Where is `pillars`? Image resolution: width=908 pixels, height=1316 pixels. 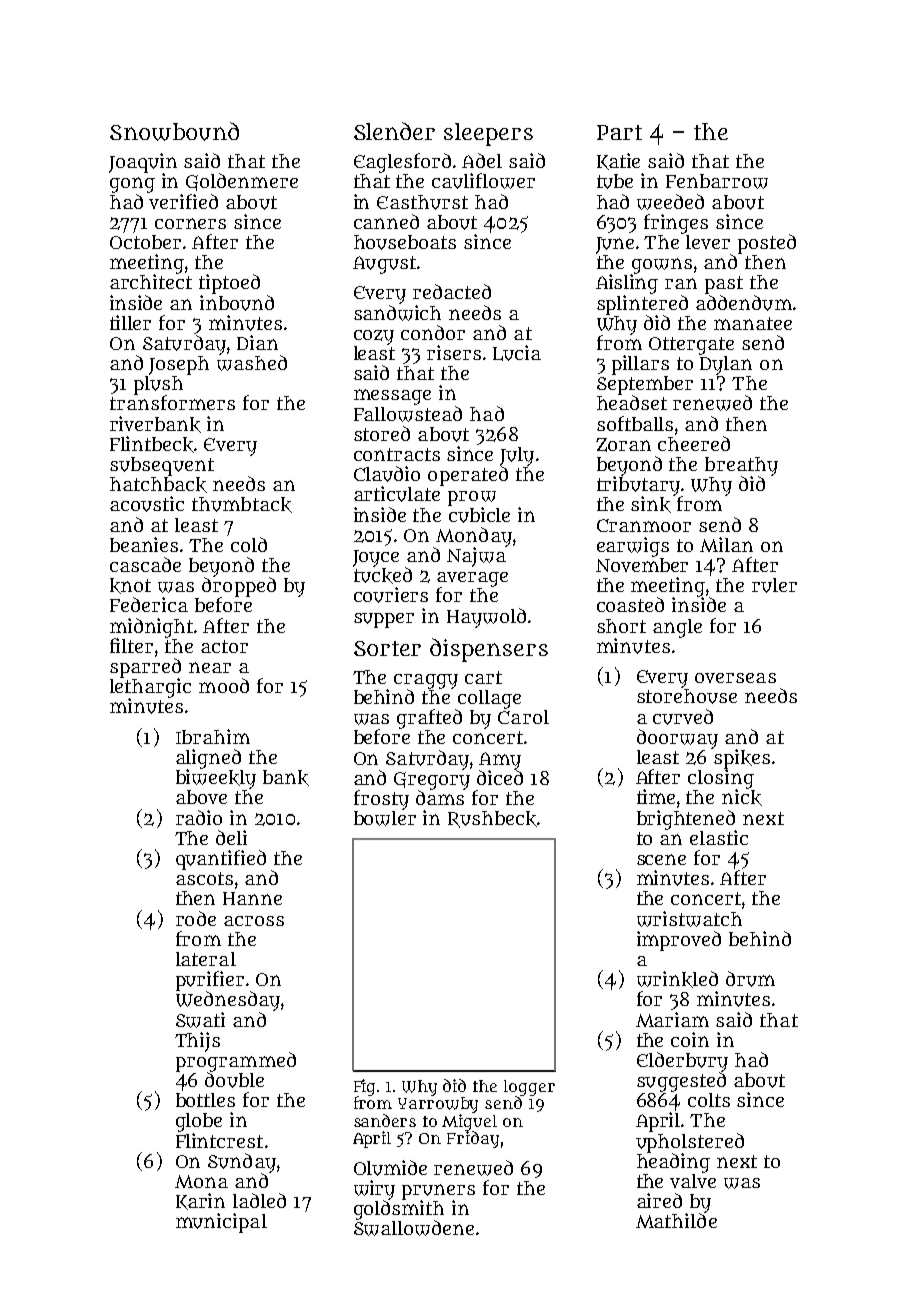 pillars is located at coordinates (640, 365).
